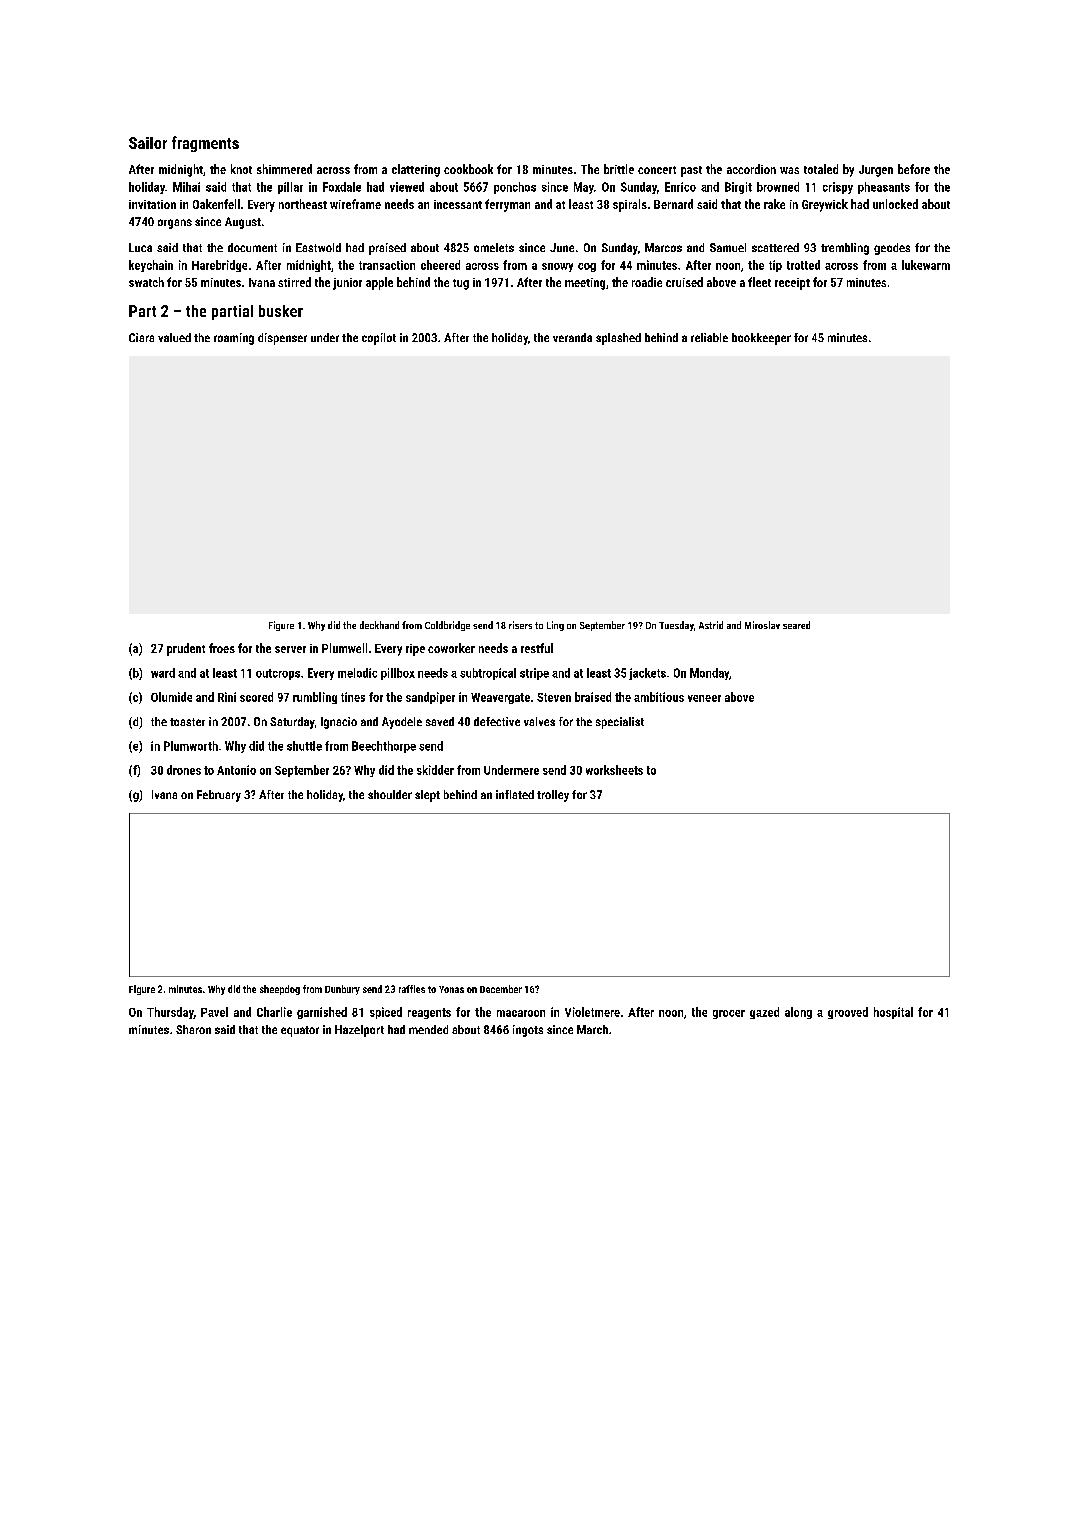 The image size is (1079, 1526). Describe the element at coordinates (592, 1029) in the screenshot. I see `March` at that location.
